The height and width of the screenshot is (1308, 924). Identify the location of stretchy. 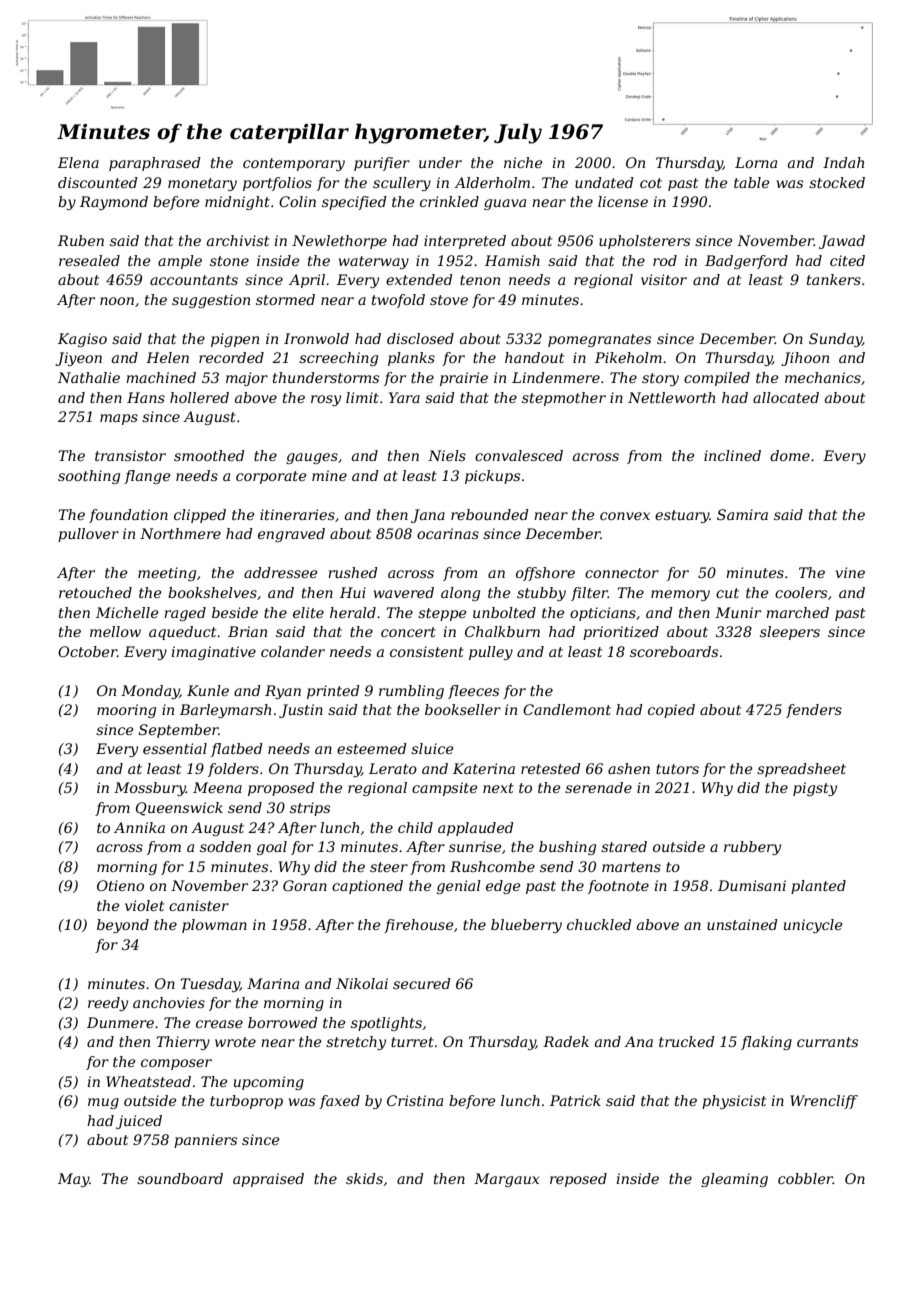
(356, 1043).
